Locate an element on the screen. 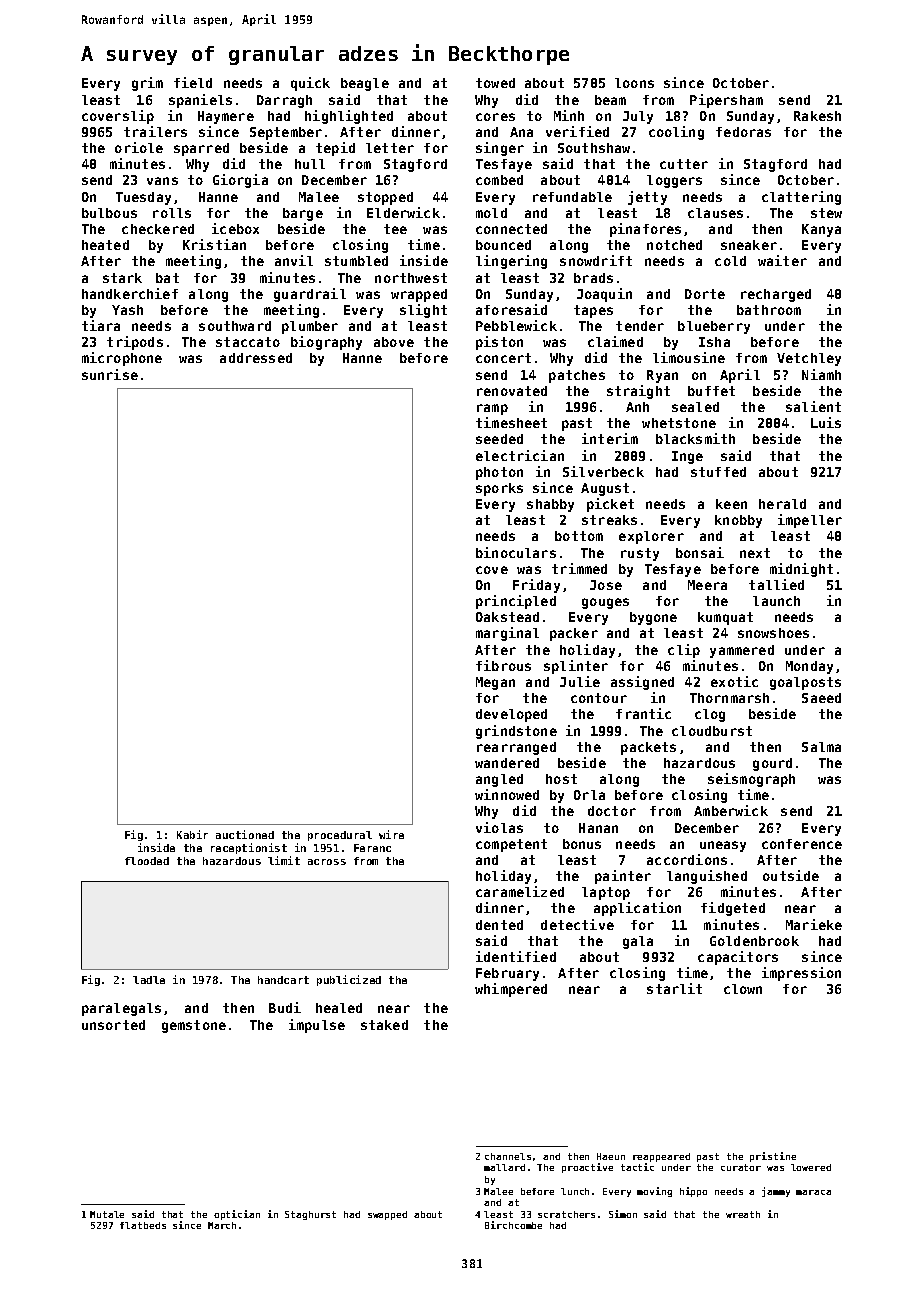 The height and width of the screenshot is (1308, 924). starlit is located at coordinates (674, 988).
